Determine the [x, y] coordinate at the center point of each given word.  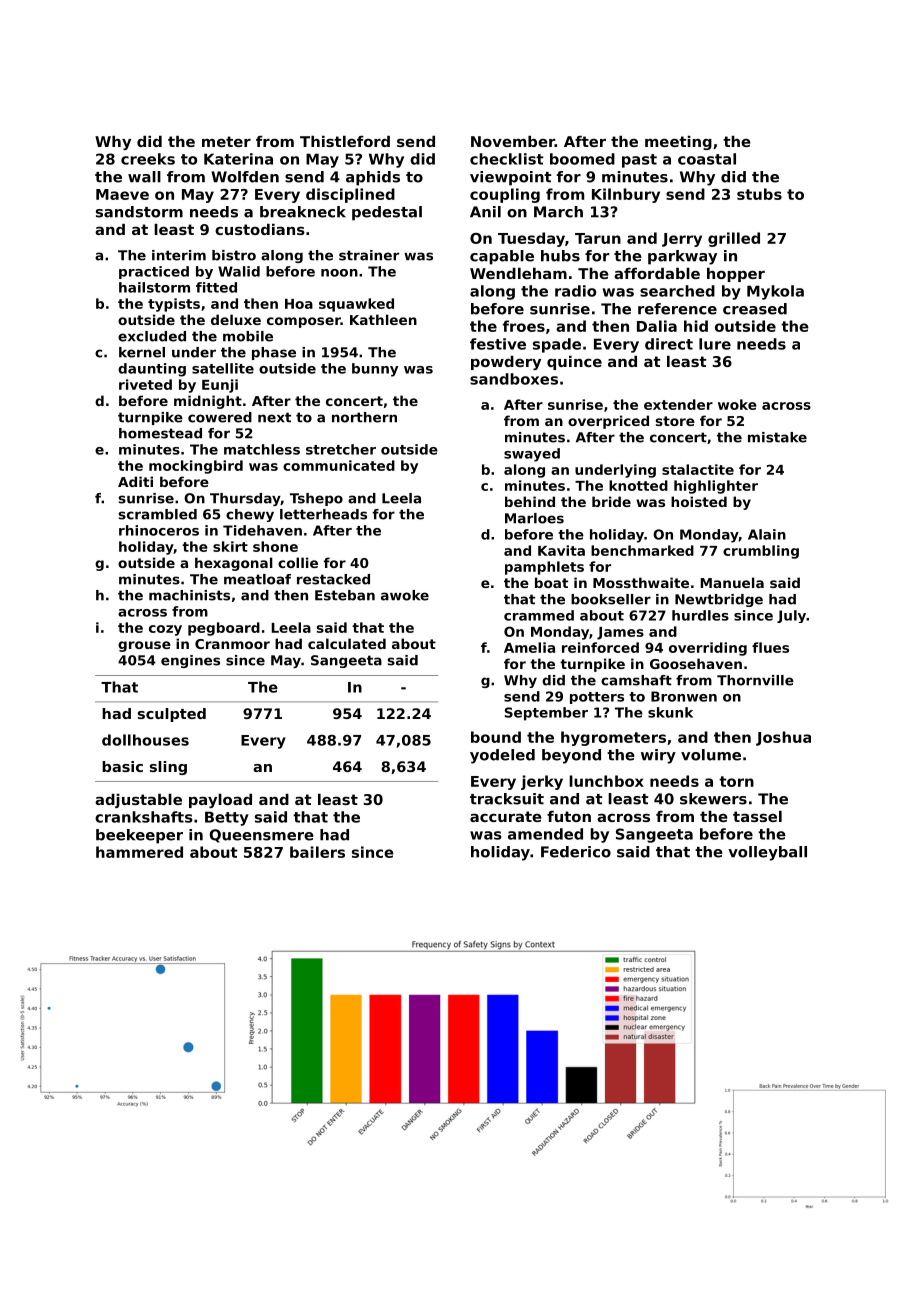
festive [498, 344]
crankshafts [144, 817]
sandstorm [139, 212]
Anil [485, 212]
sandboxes [514, 379]
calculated [347, 643]
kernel [142, 352]
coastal [707, 159]
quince [574, 363]
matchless [262, 449]
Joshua [783, 738]
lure [715, 344]
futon [569, 816]
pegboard [224, 629]
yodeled [502, 756]
